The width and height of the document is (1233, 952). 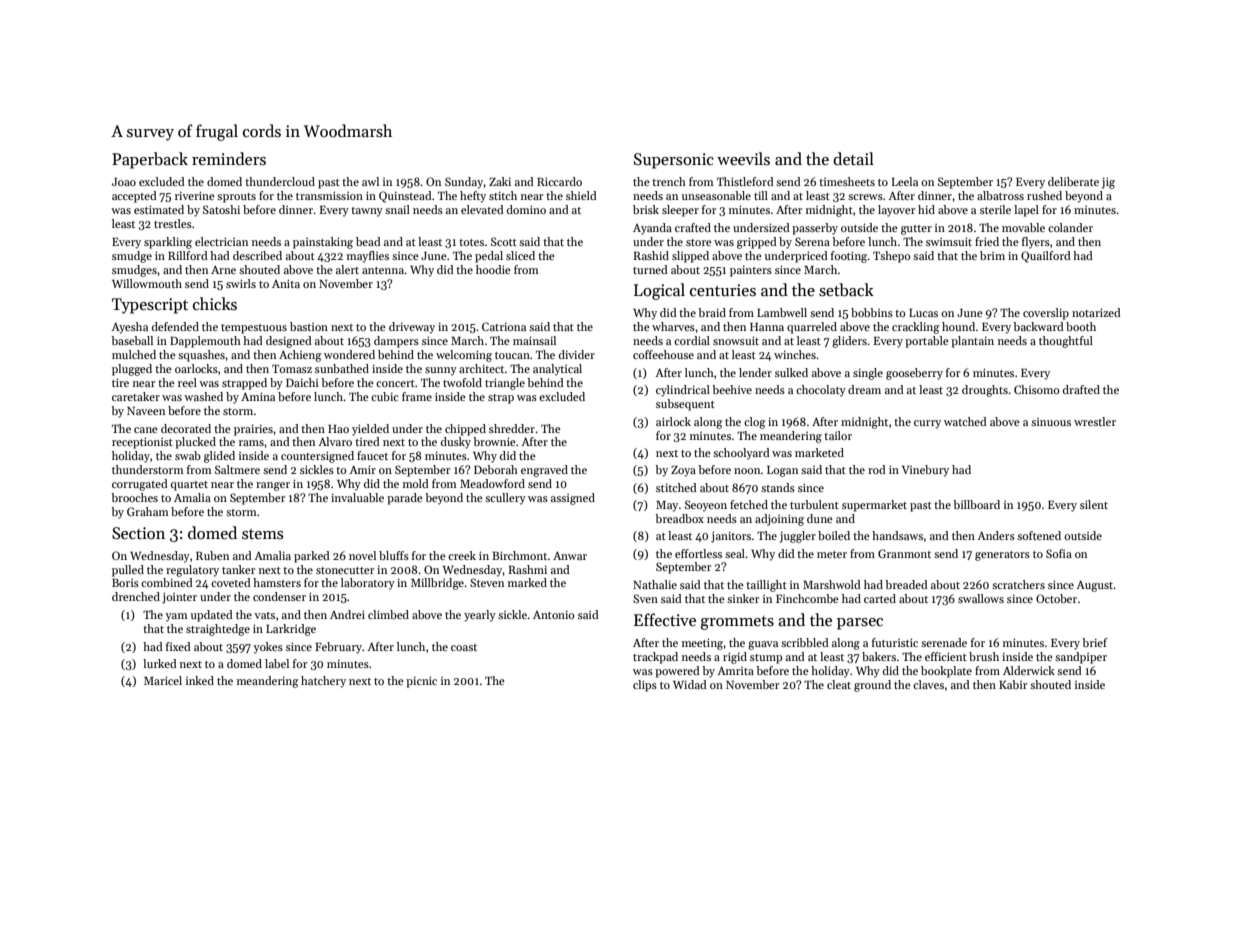 What do you see at coordinates (745, 181) in the document?
I see `Thistleford` at bounding box center [745, 181].
